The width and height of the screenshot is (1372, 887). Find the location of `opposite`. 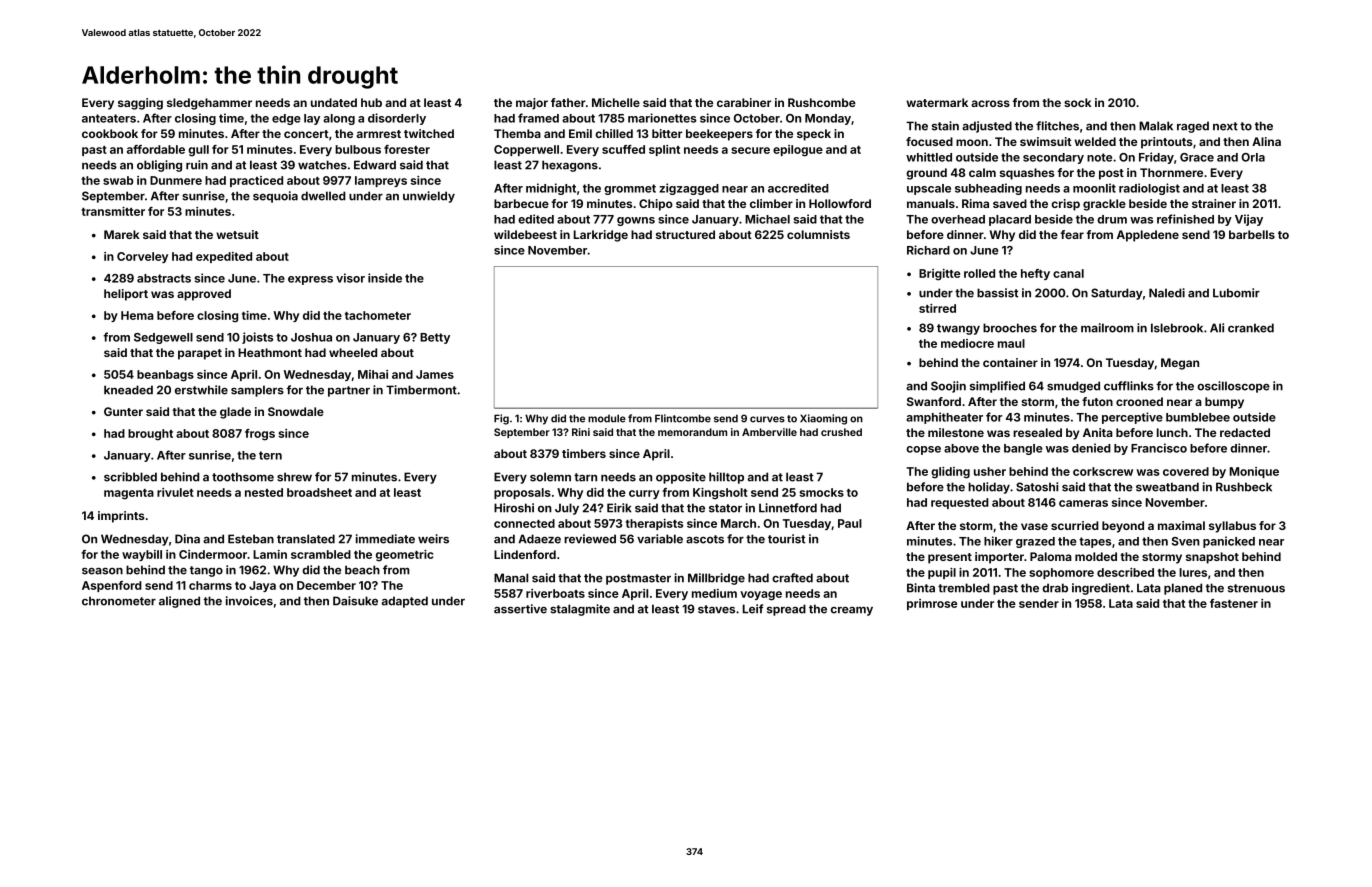

opposite is located at coordinates (681, 478).
